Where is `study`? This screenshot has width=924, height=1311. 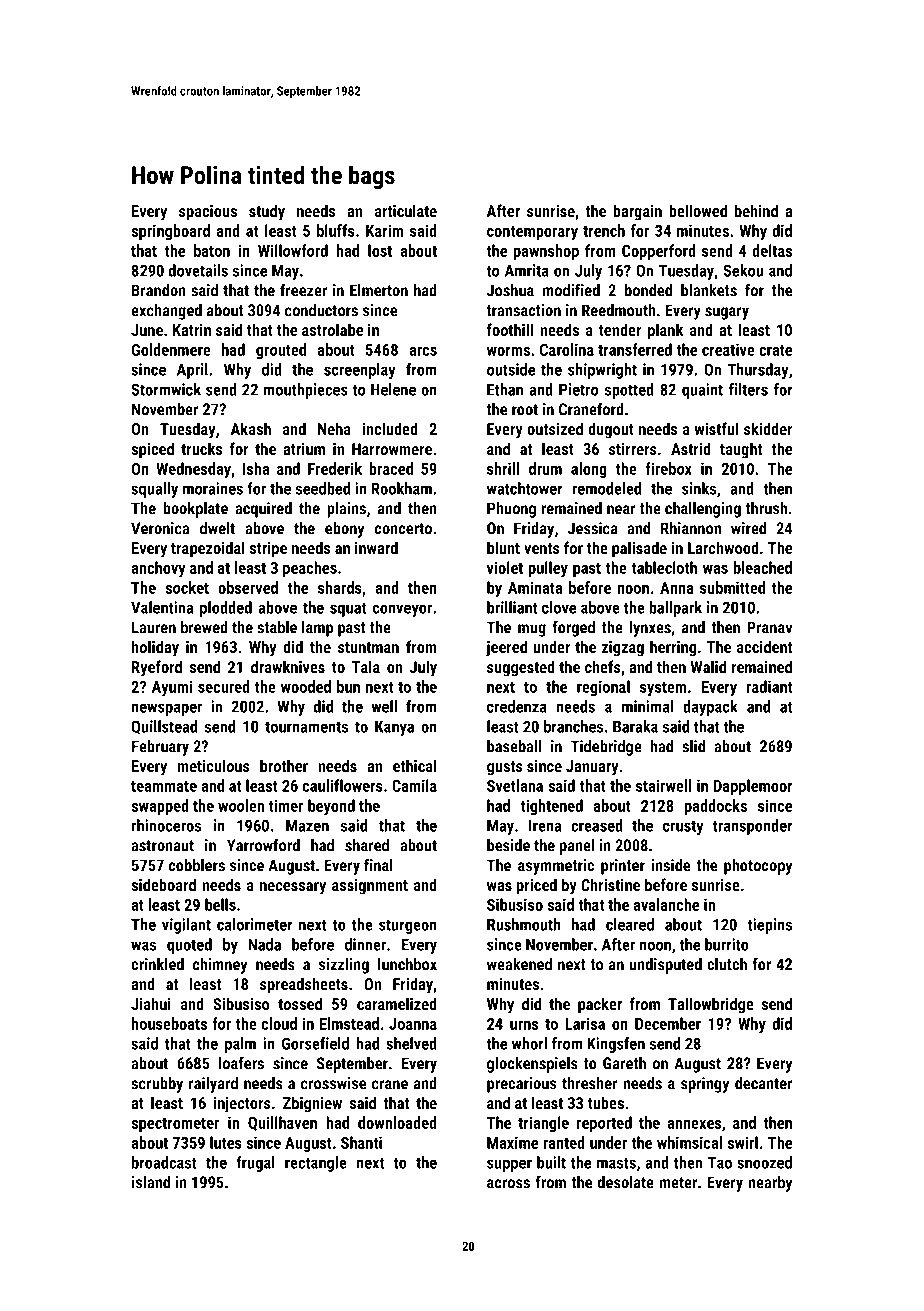
study is located at coordinates (267, 212).
